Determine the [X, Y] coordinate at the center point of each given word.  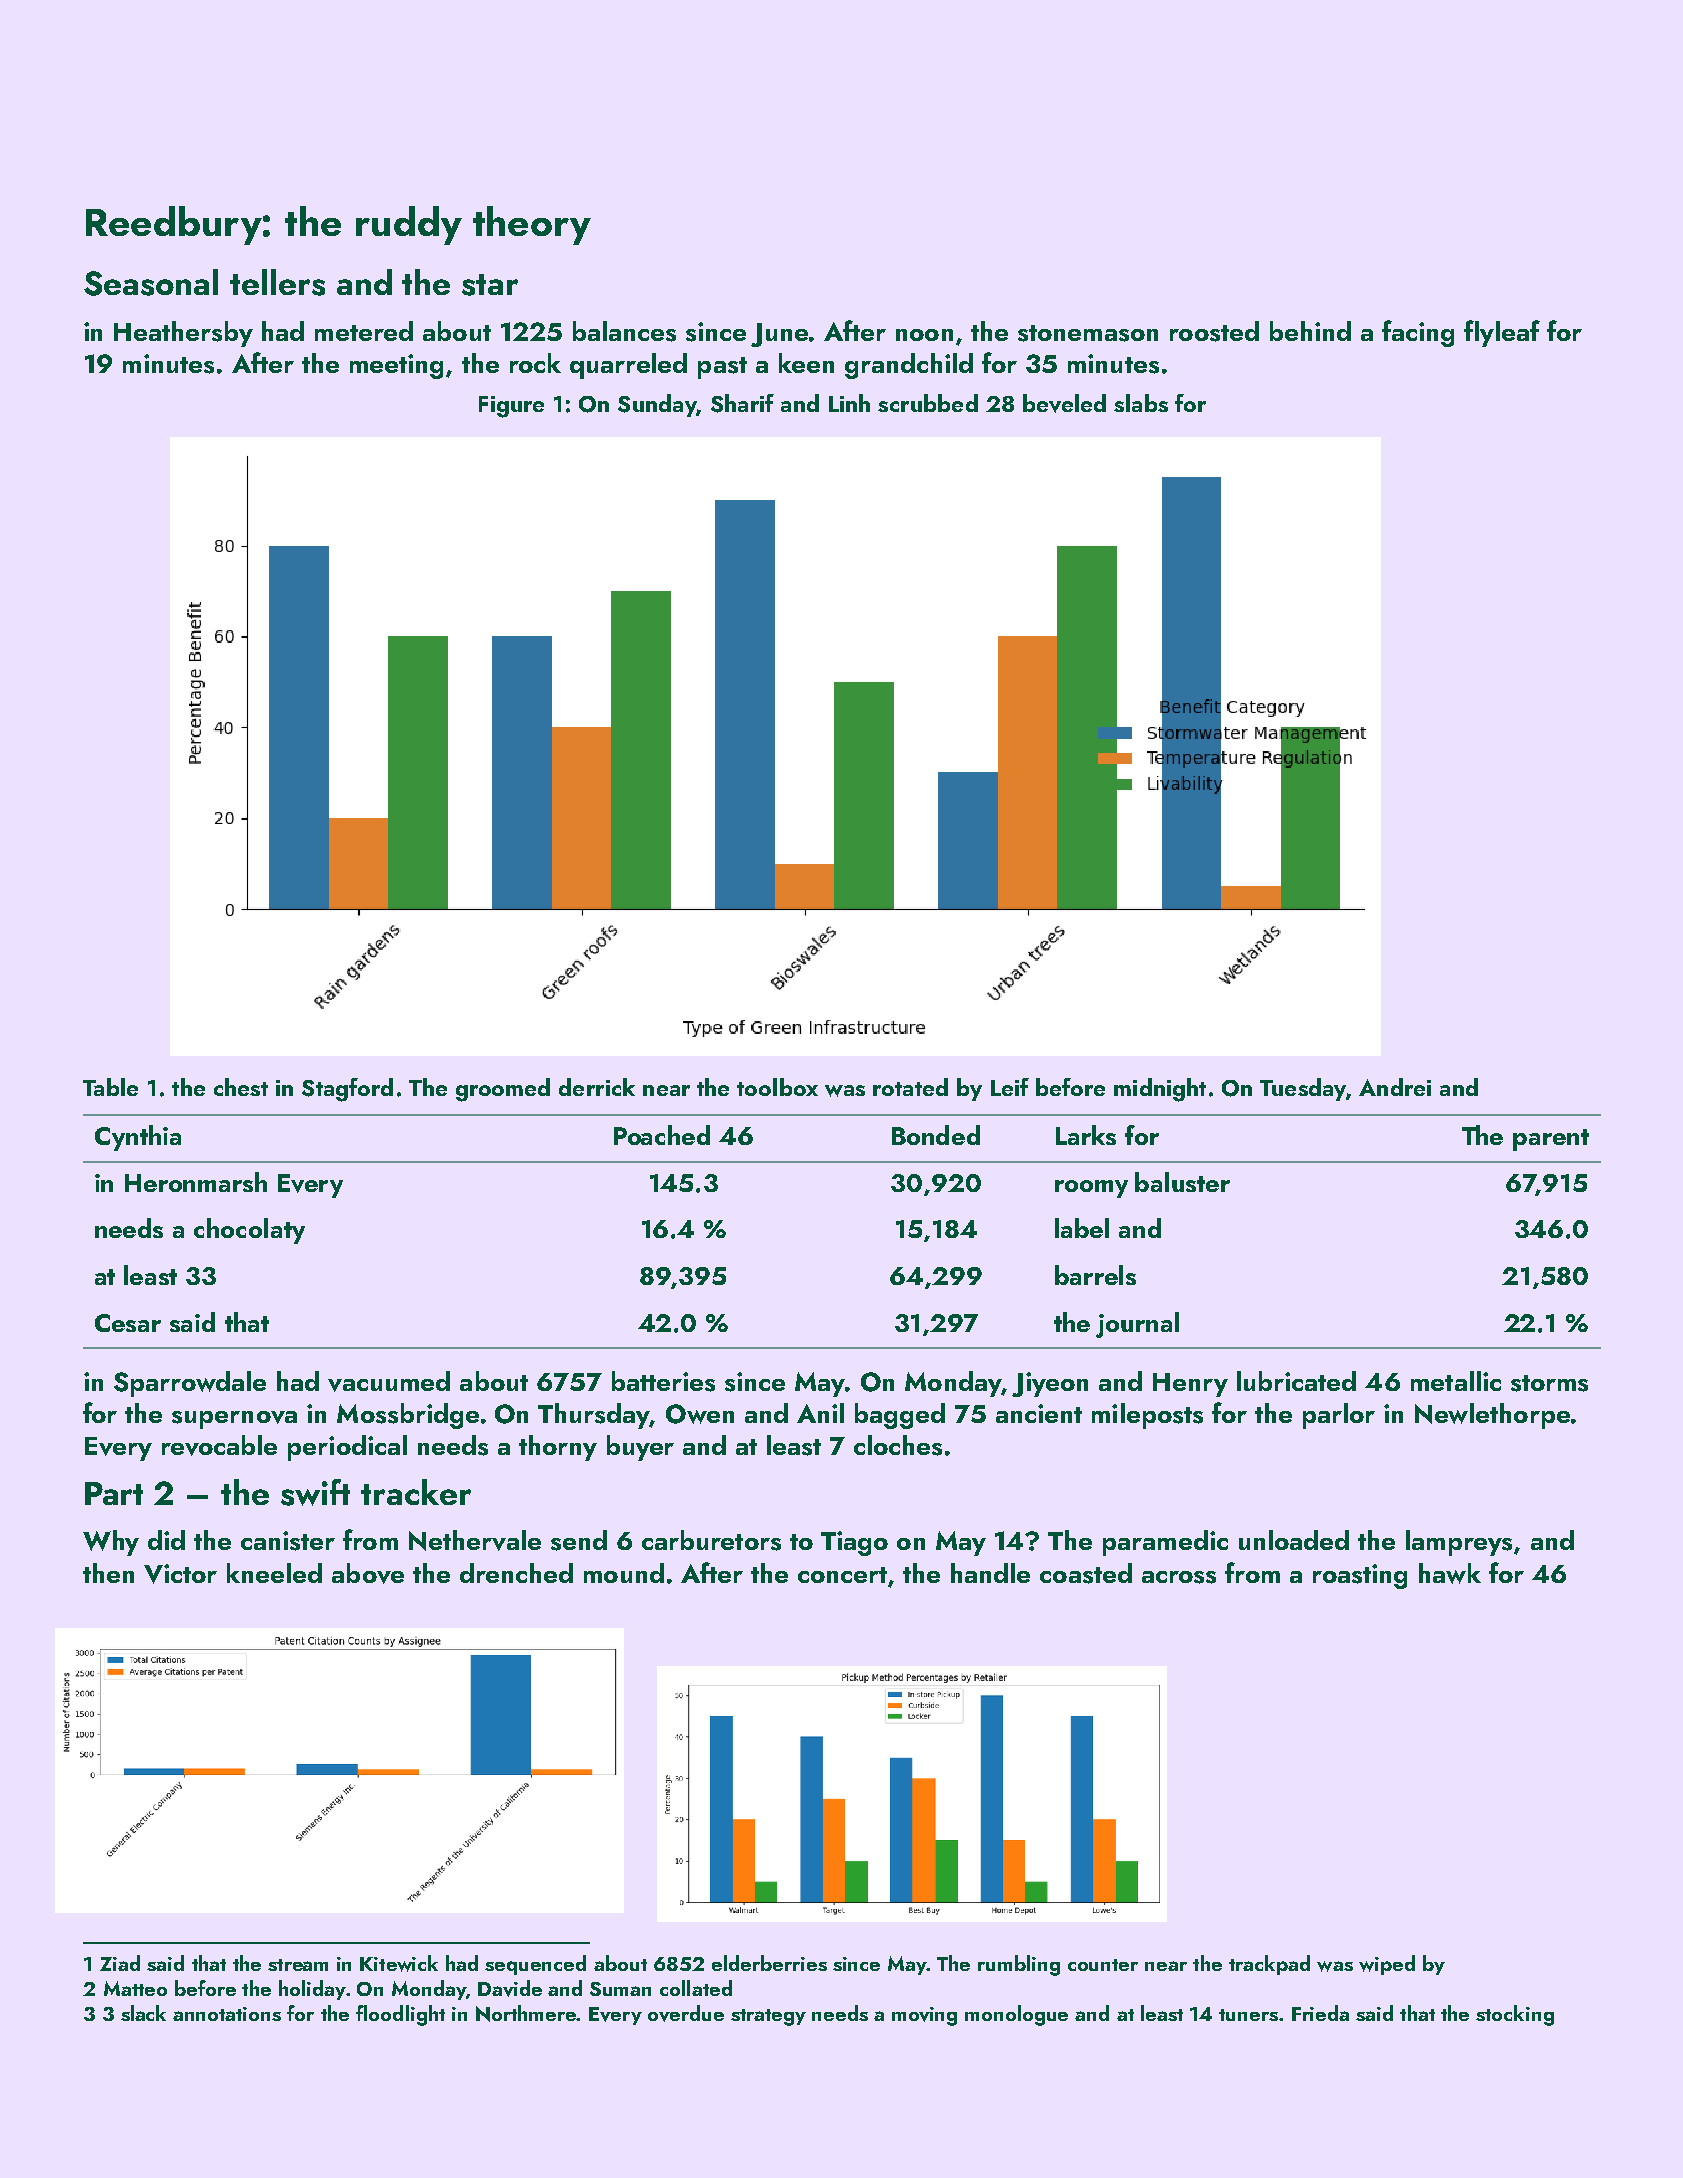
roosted [1214, 331]
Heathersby [183, 334]
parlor [1339, 1416]
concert [842, 1575]
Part [114, 1493]
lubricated [1296, 1381]
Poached [662, 1135]
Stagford [347, 1090]
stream [298, 1965]
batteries [663, 1381]
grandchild [909, 366]
